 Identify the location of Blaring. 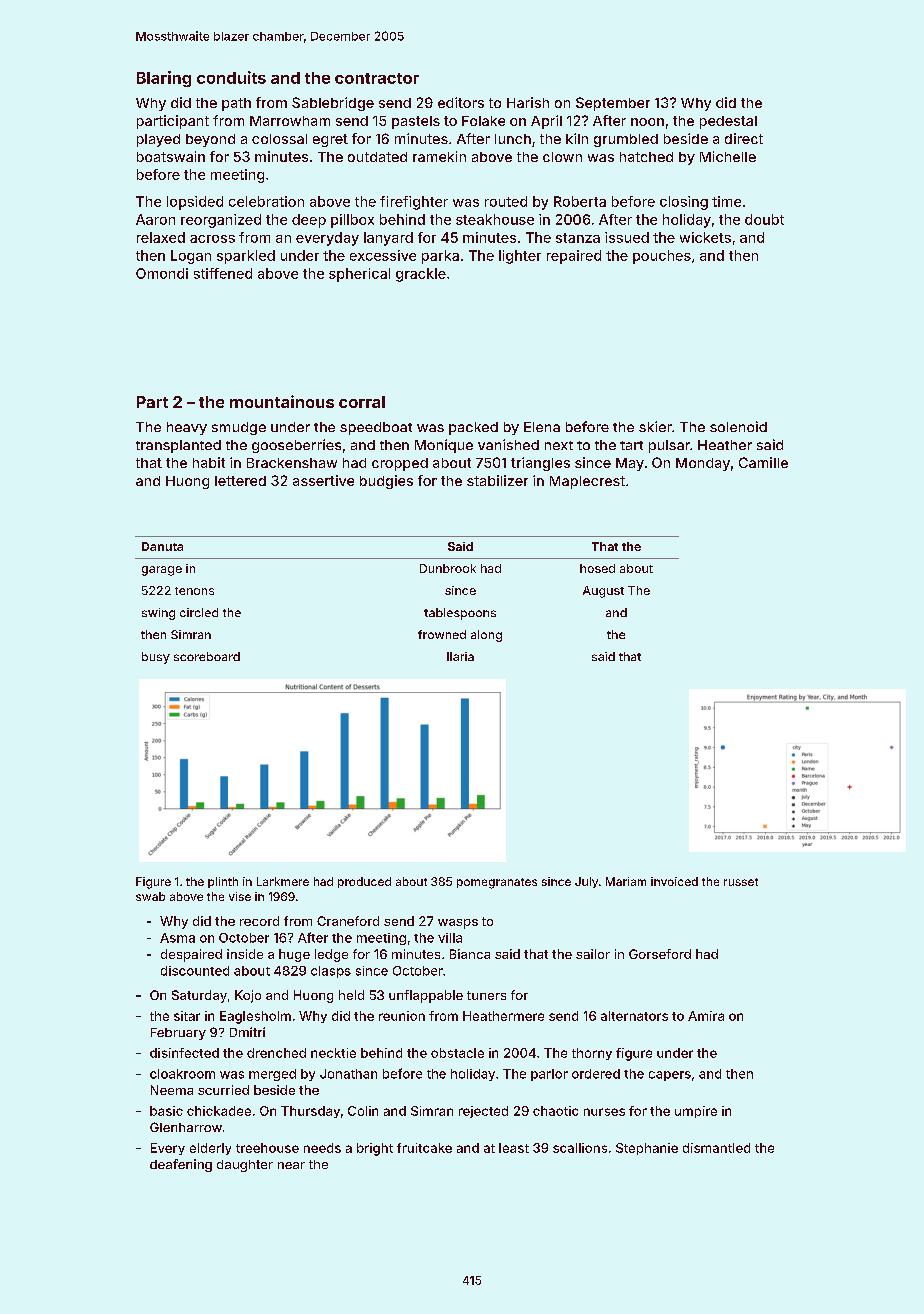
(164, 79).
